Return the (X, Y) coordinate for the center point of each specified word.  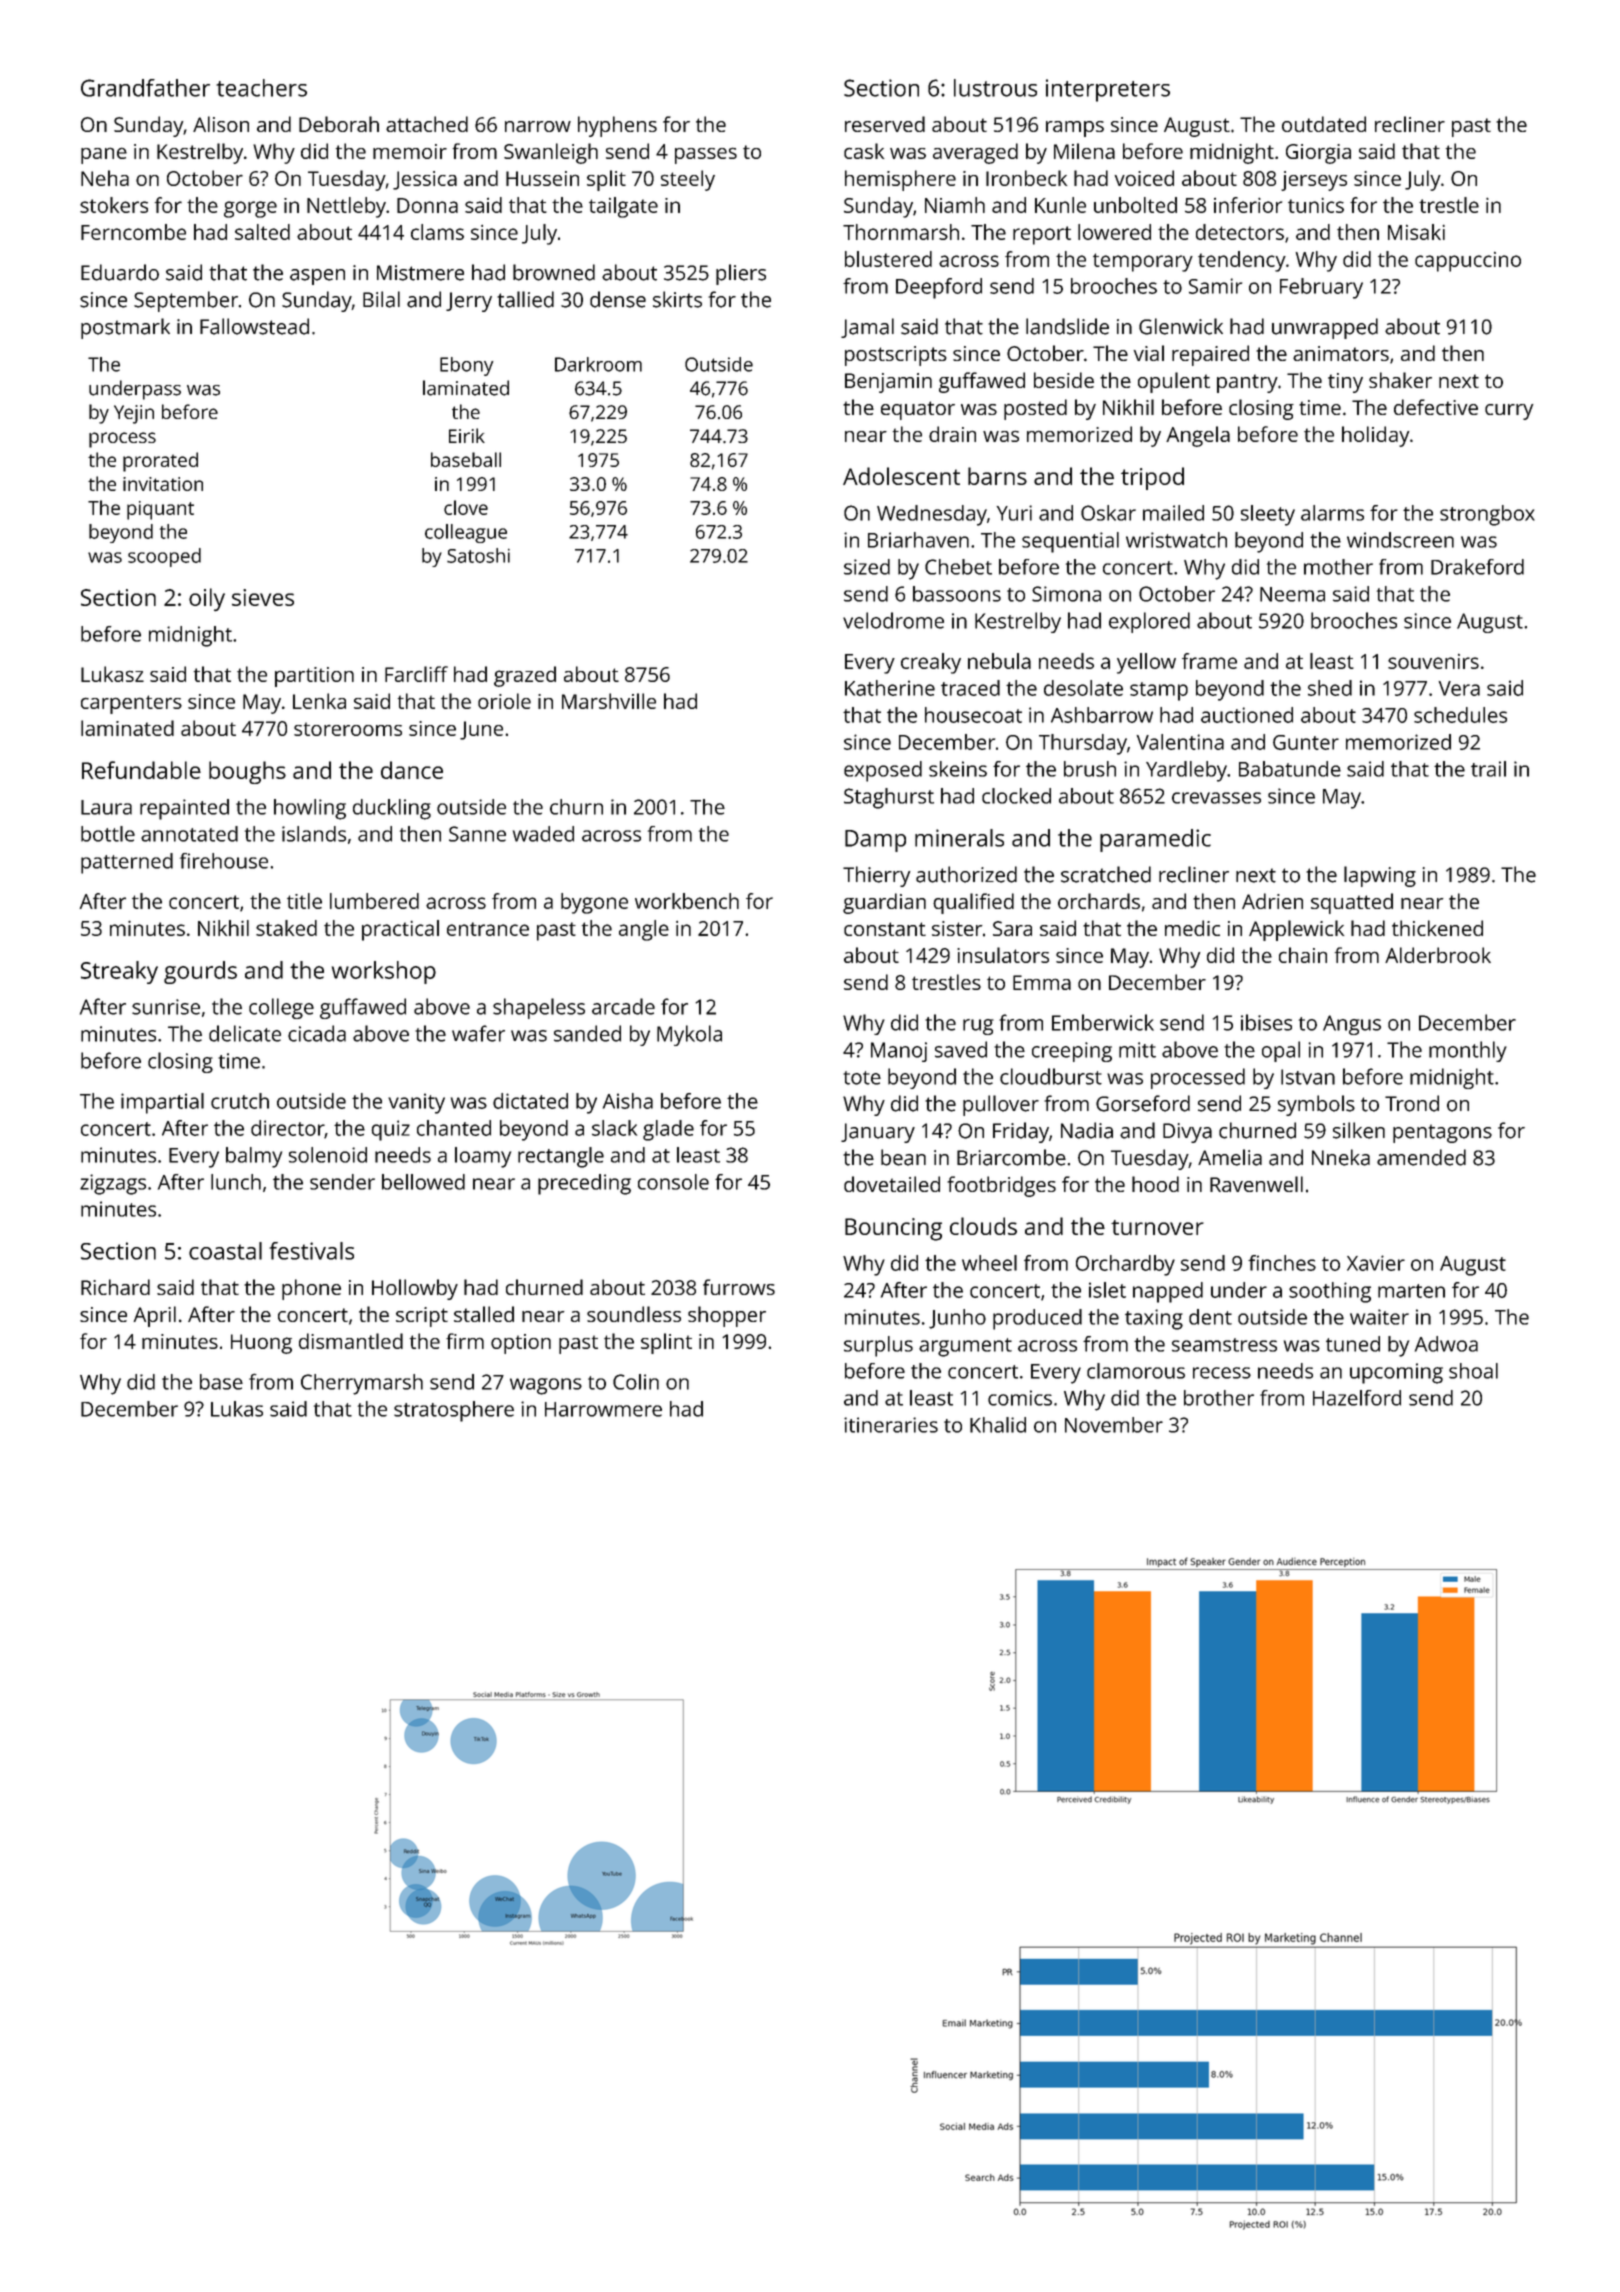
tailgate (623, 207)
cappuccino (1468, 262)
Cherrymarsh (362, 1384)
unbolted (1135, 205)
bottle (108, 834)
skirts (677, 299)
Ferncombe (133, 232)
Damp (875, 841)
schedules (1460, 715)
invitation (163, 484)
